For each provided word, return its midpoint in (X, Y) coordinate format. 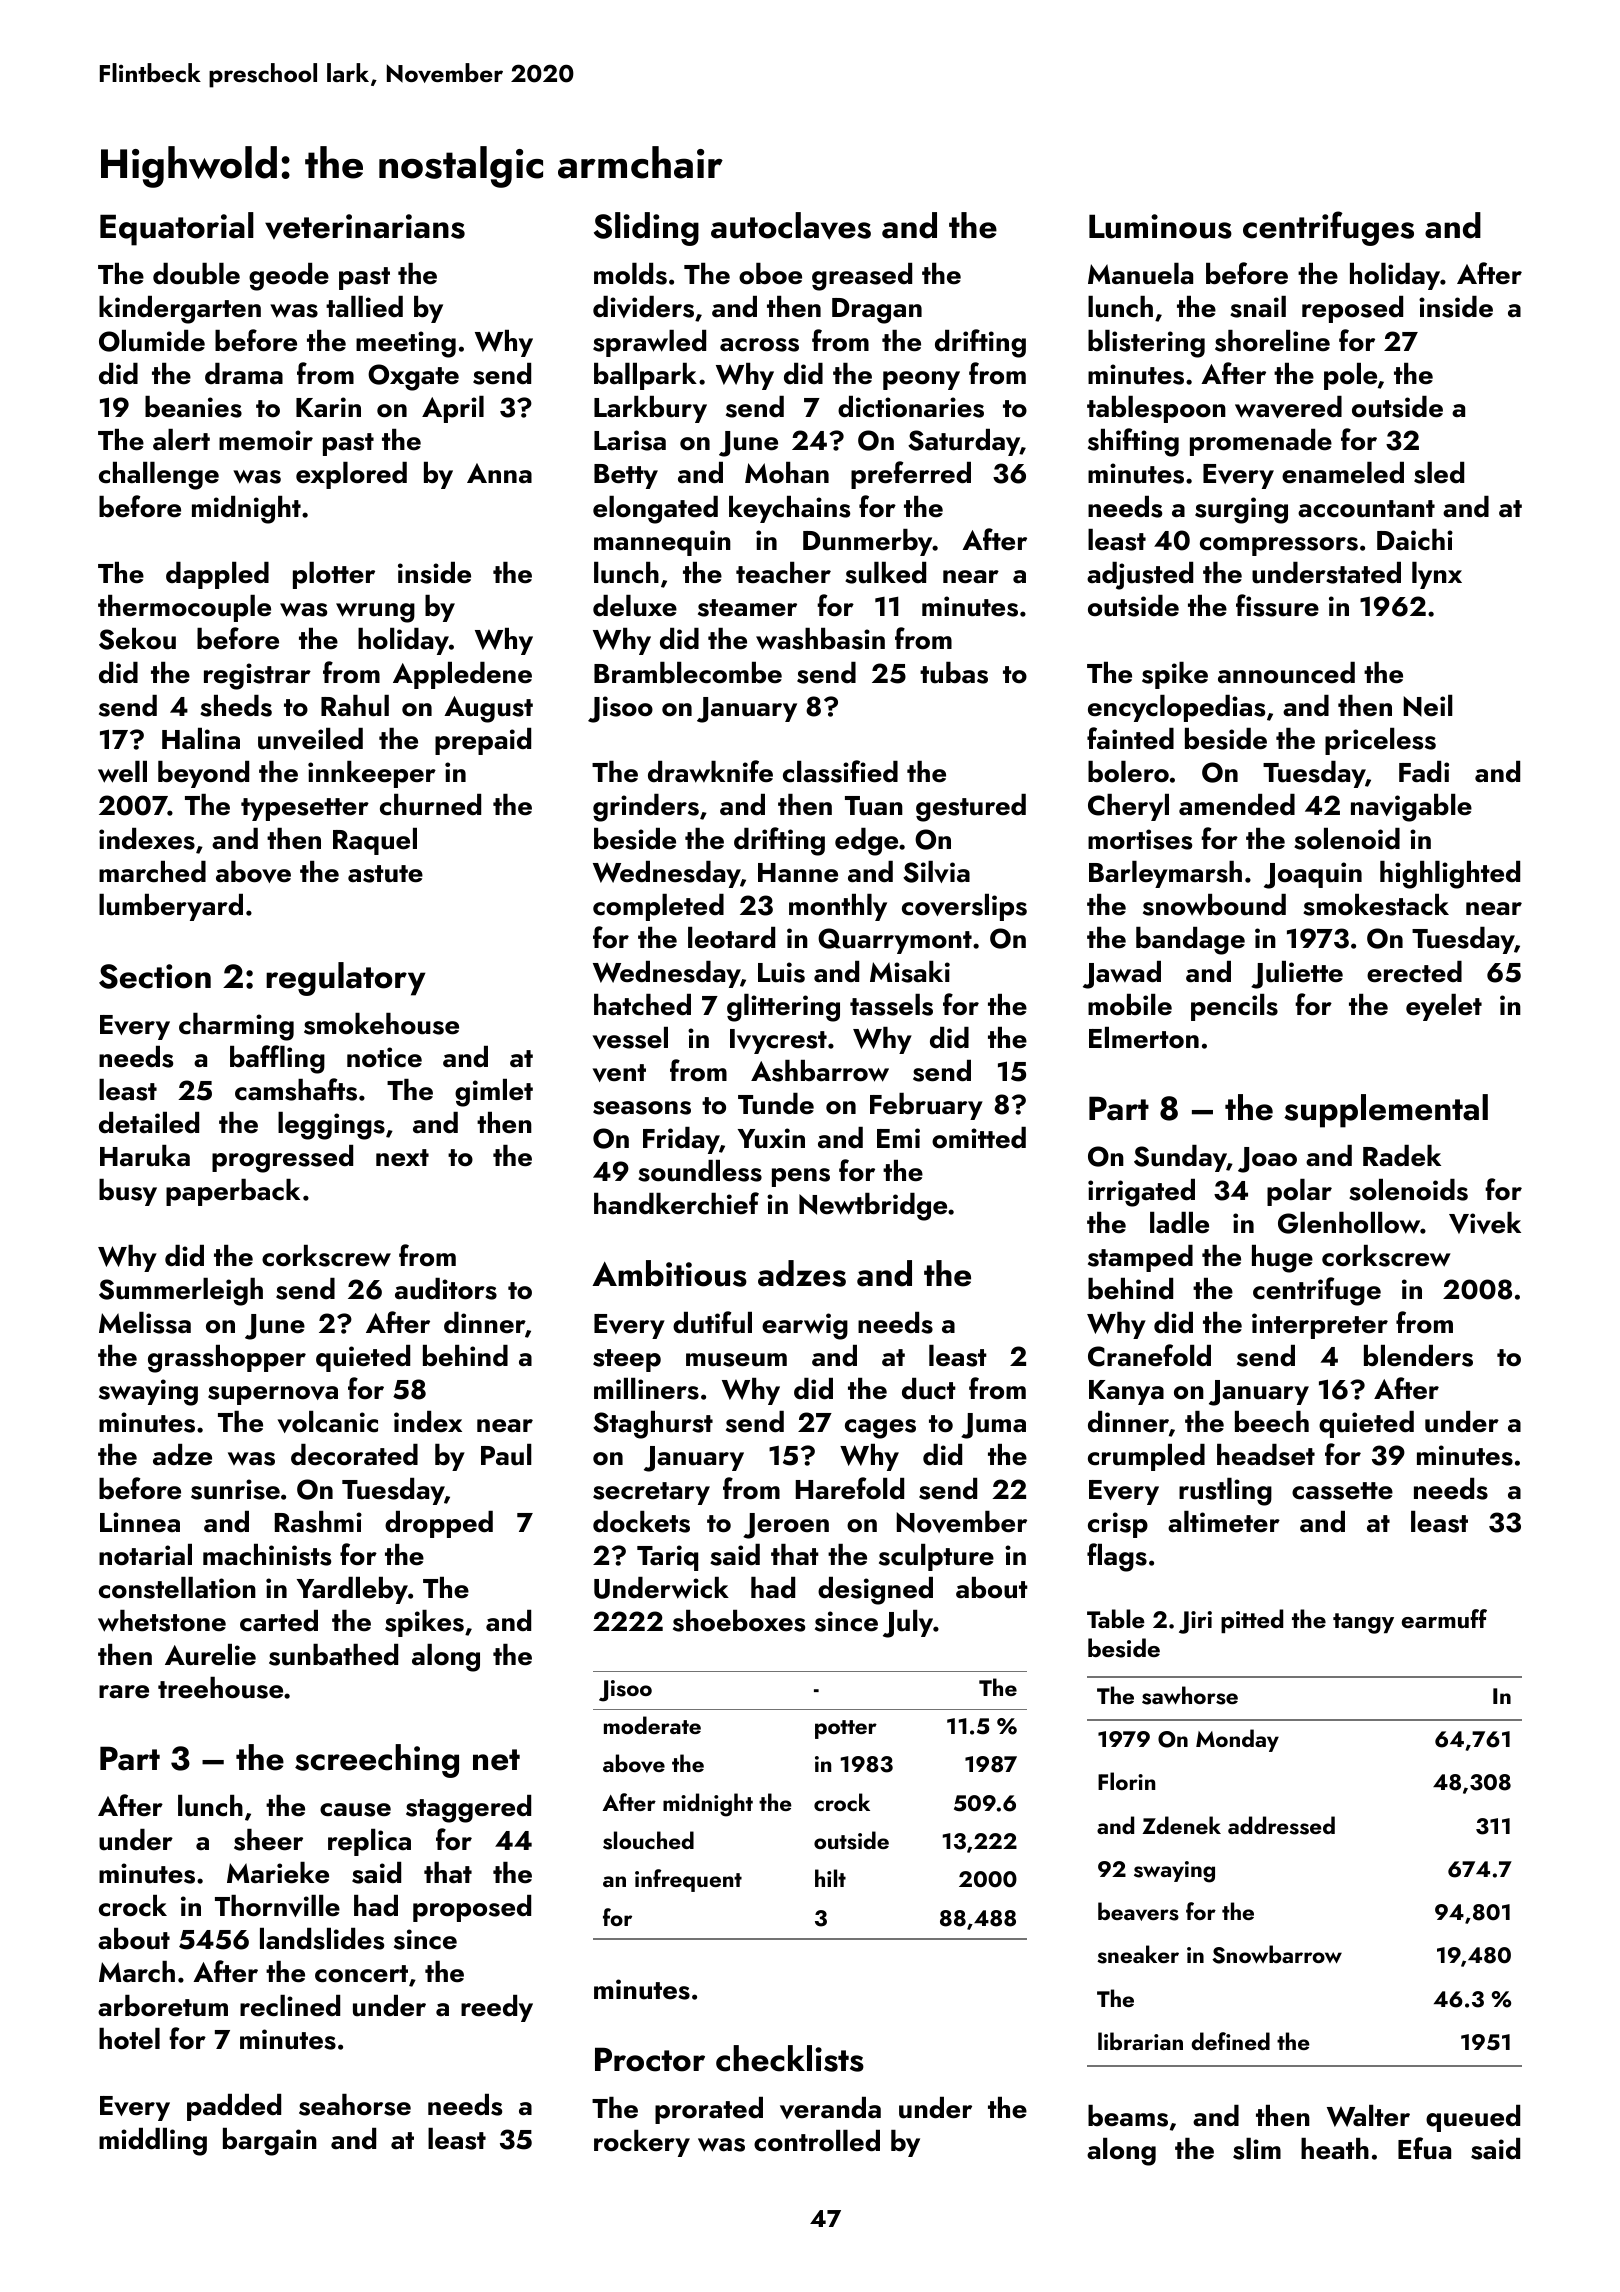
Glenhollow (1349, 1223)
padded (234, 2107)
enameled (1343, 473)
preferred (911, 475)
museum (736, 1360)
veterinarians (365, 226)
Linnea (140, 1522)
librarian (1140, 2041)
